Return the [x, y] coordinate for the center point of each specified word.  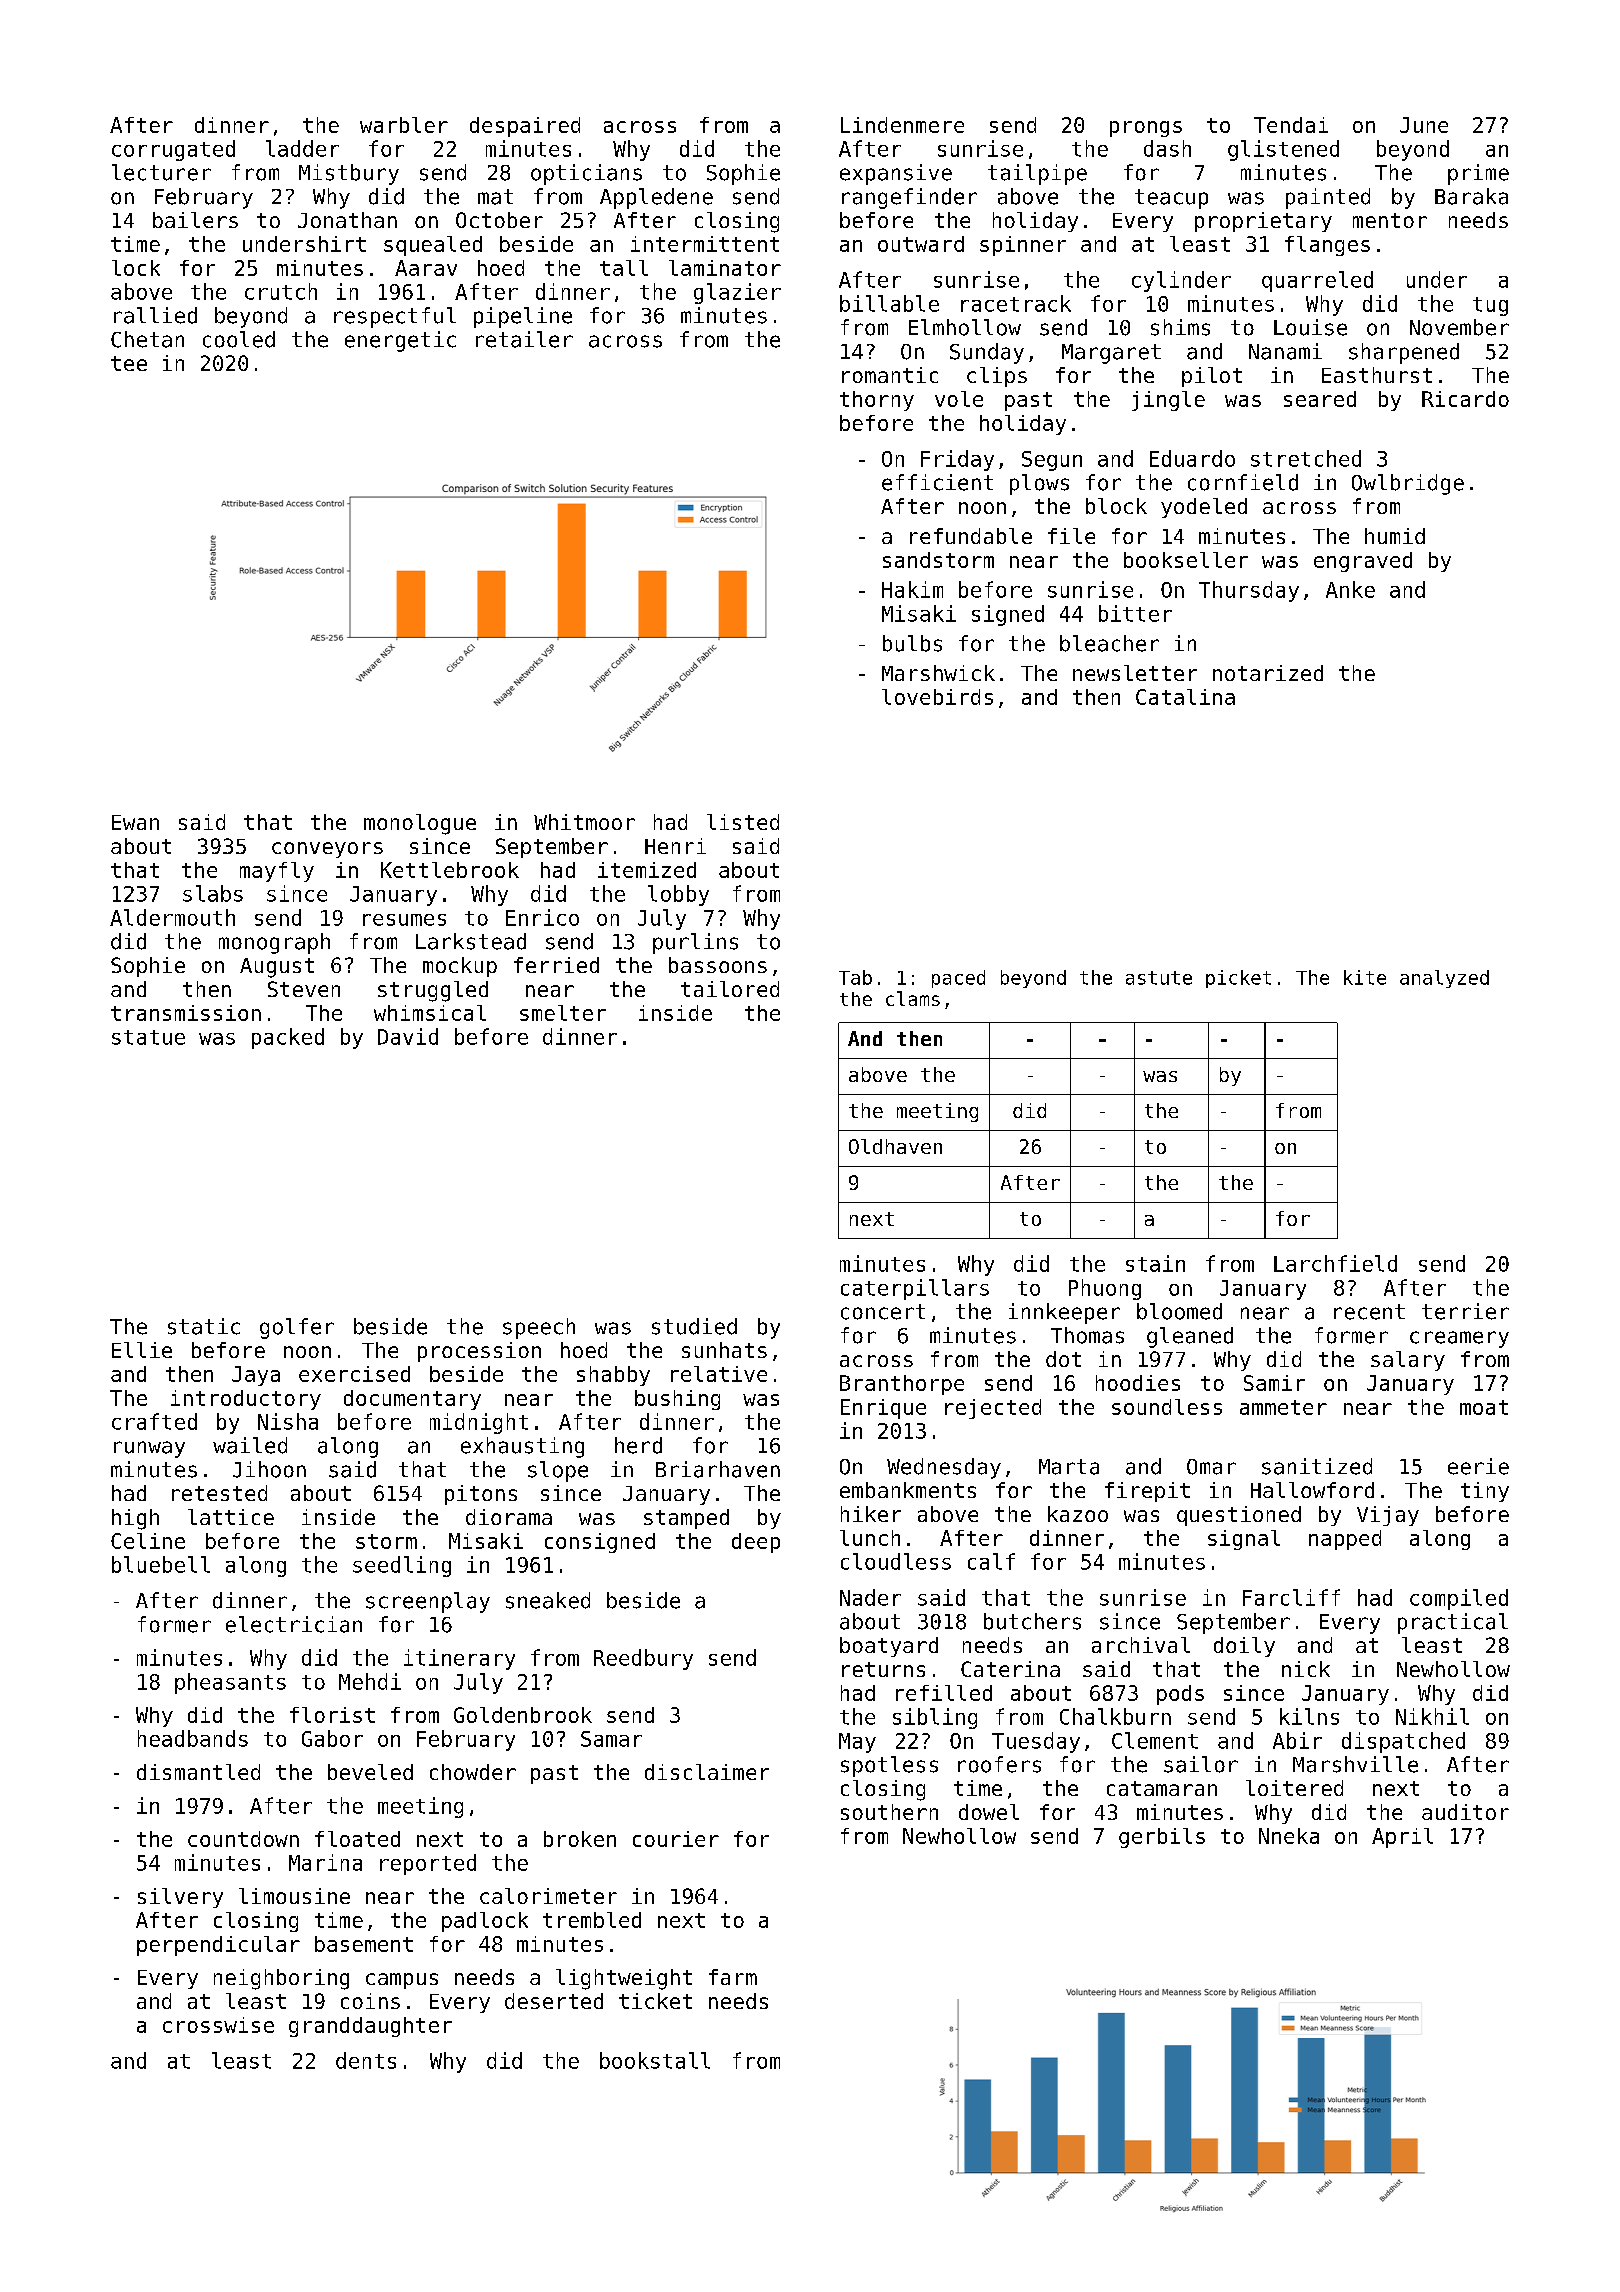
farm [733, 1977]
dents [366, 2060]
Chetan [147, 339]
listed [743, 822]
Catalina [1185, 697]
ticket [655, 2001]
